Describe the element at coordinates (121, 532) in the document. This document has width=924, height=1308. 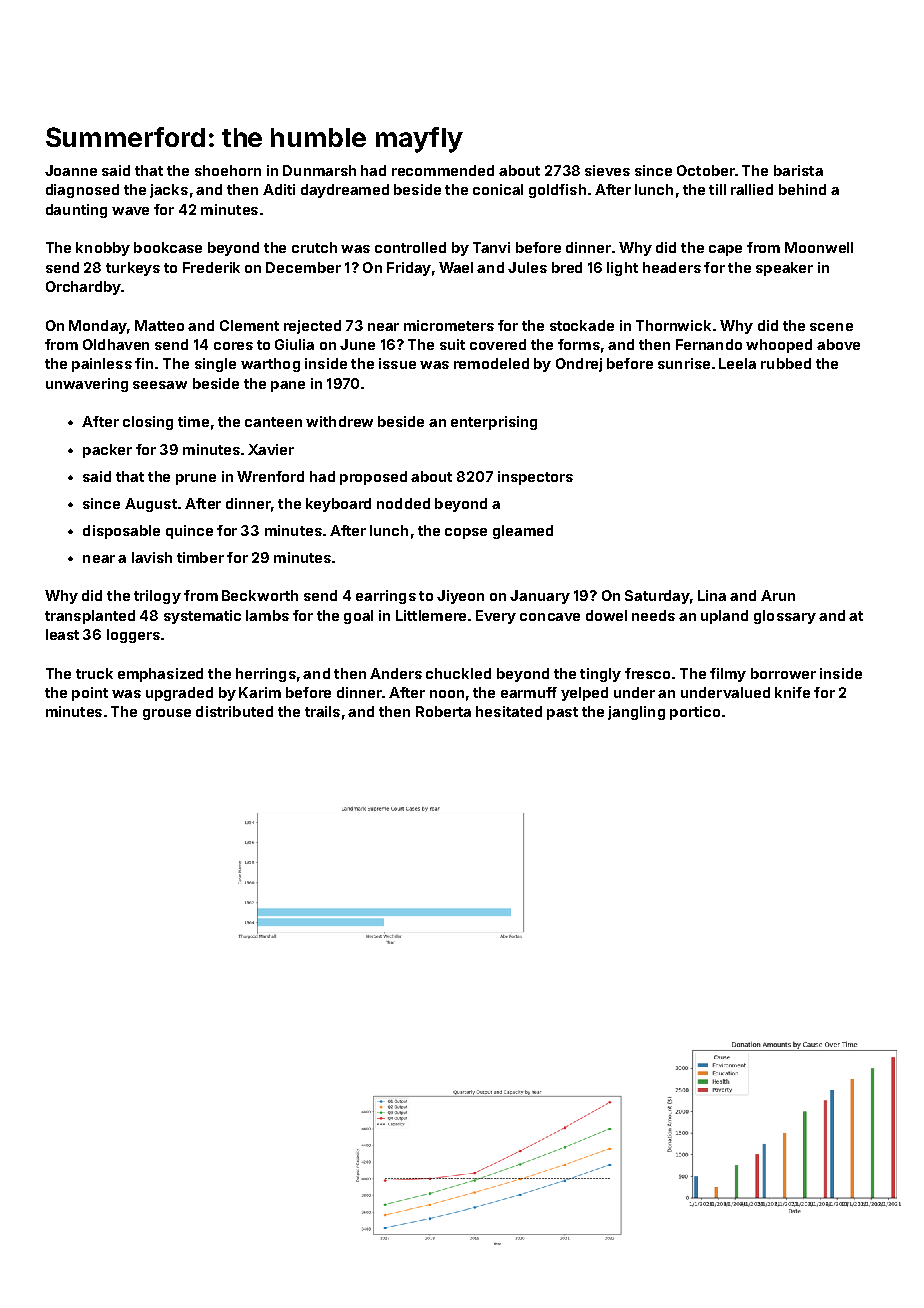
I see `disposable` at that location.
